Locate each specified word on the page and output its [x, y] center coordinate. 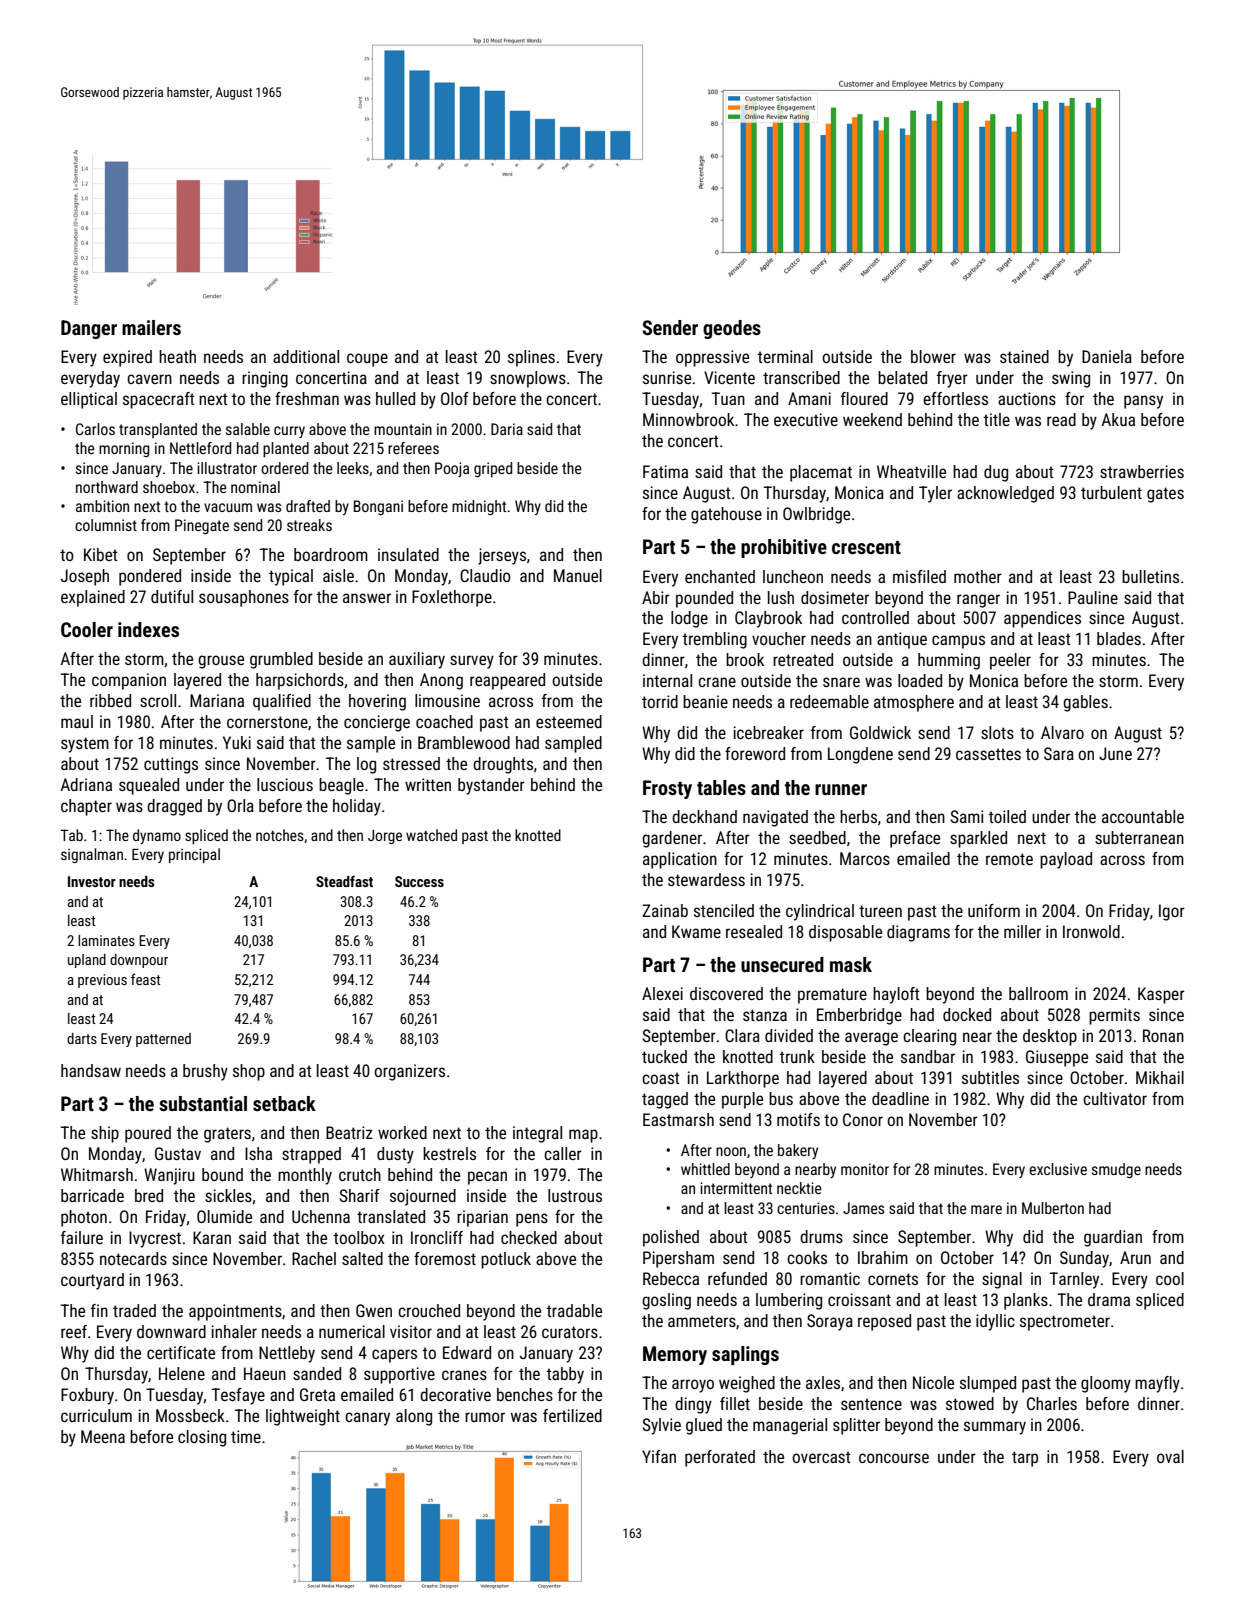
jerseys [502, 556]
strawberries [1142, 471]
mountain [403, 429]
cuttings [171, 765]
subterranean [1139, 837]
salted [362, 1258]
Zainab [665, 910]
